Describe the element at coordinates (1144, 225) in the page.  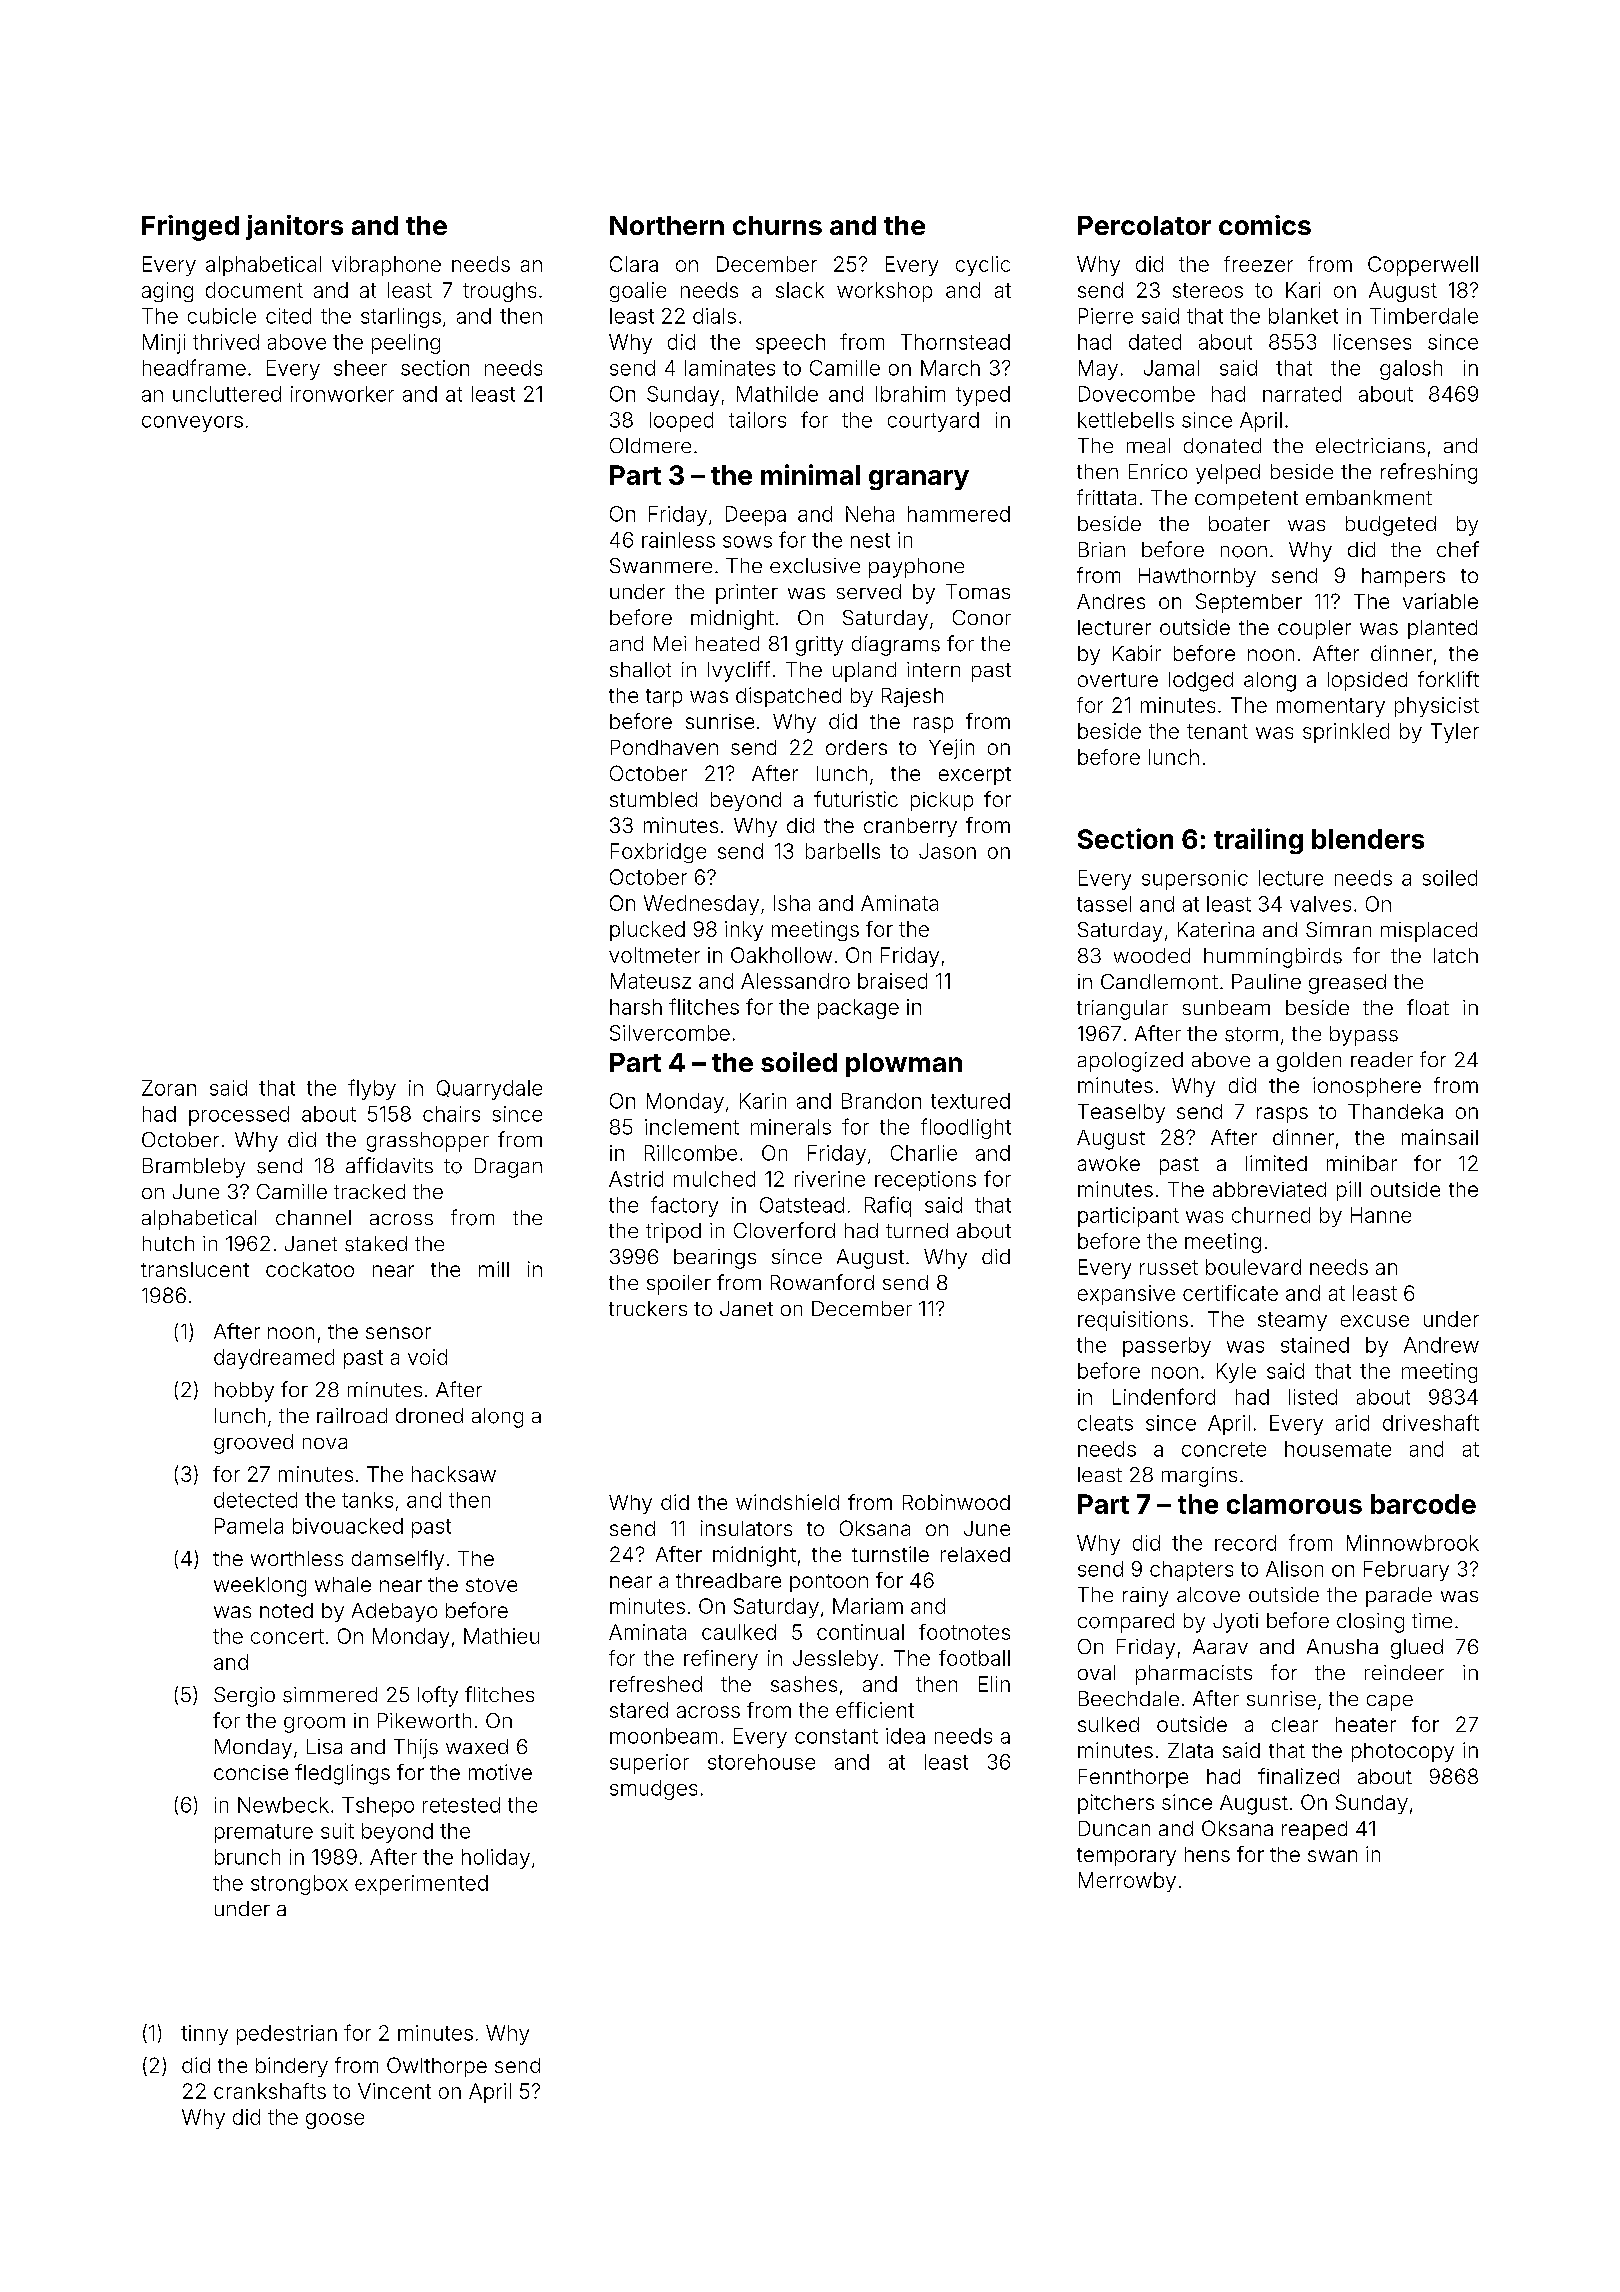
I see `Percolator` at that location.
